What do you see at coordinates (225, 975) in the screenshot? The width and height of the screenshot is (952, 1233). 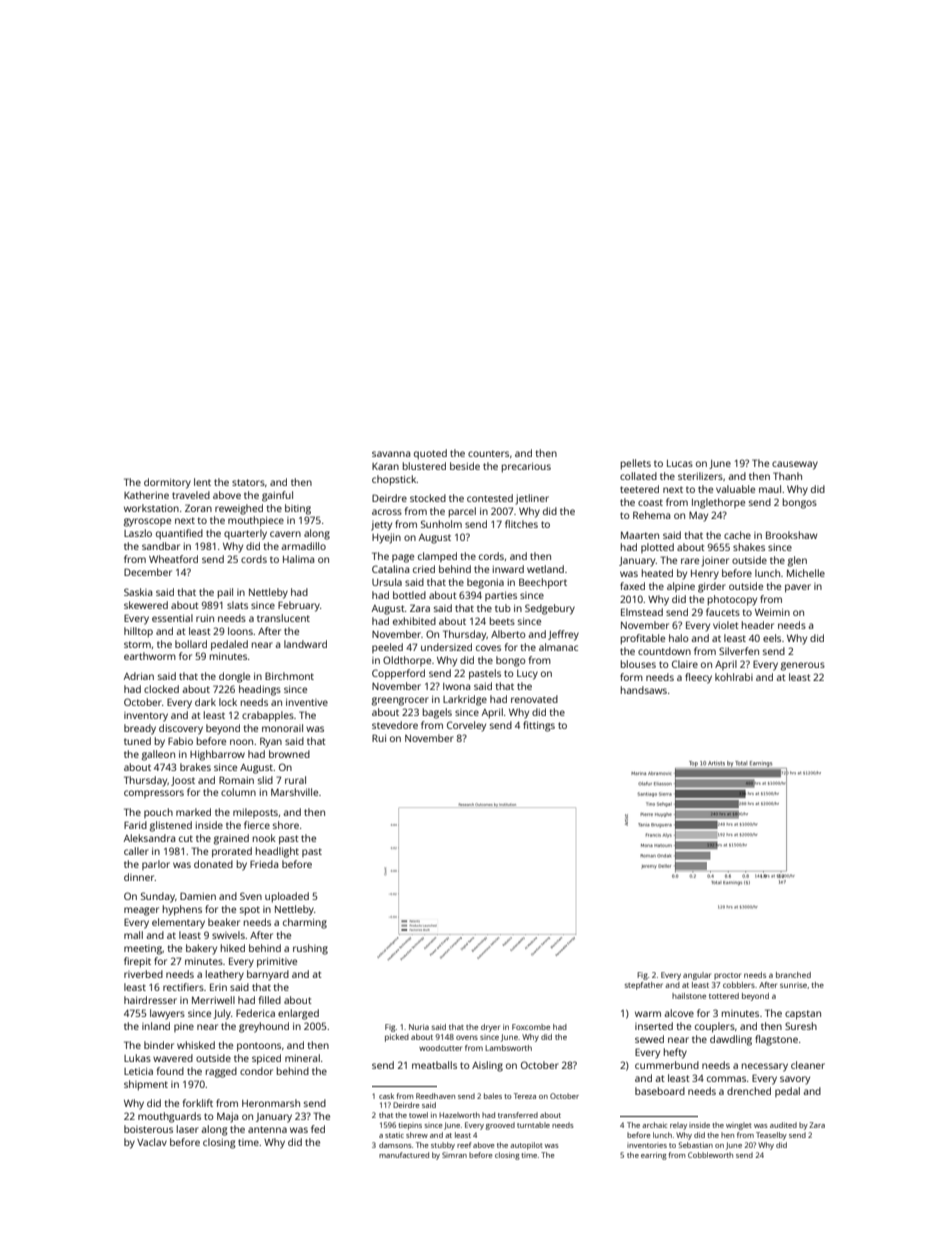 I see `leathery` at bounding box center [225, 975].
